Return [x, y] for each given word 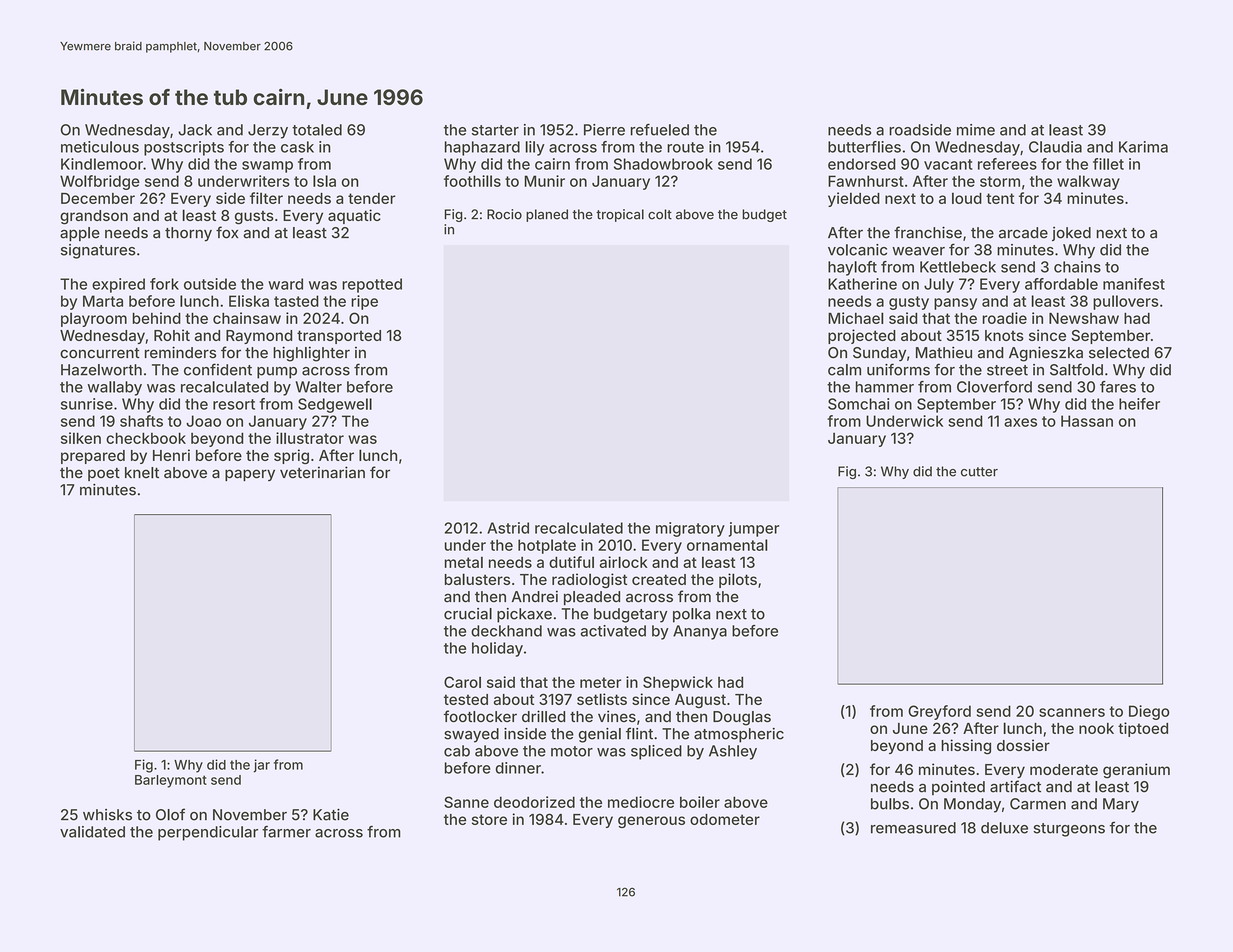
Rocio [504, 214]
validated [92, 832]
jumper [754, 529]
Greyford [939, 712]
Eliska [249, 301]
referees [1007, 164]
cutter [979, 472]
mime [976, 130]
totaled [317, 130]
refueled [660, 129]
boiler [700, 802]
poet [104, 474]
